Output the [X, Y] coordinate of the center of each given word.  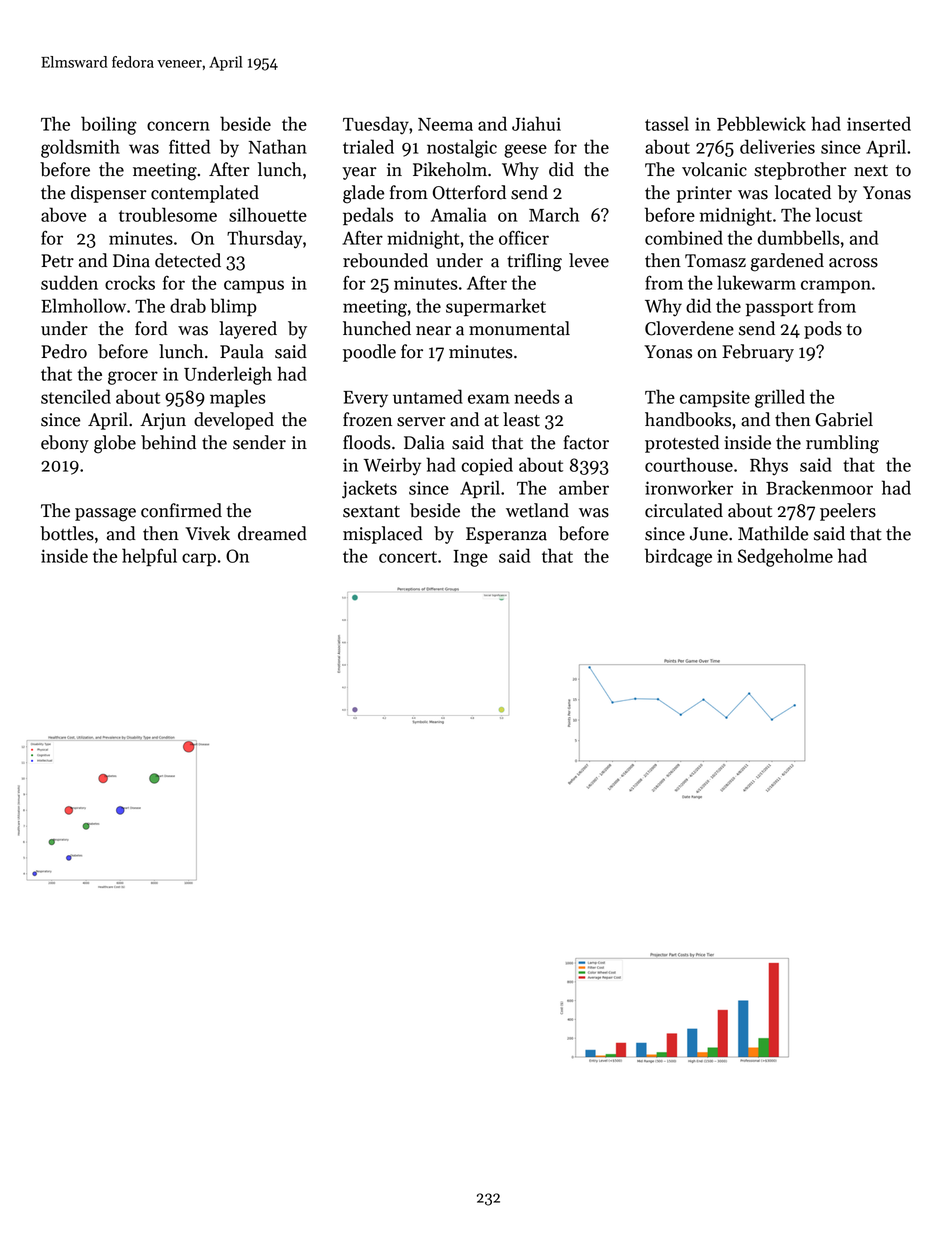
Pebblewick [761, 123]
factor [586, 442]
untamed [428, 396]
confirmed [181, 510]
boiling [109, 125]
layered [248, 330]
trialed [368, 146]
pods [823, 330]
